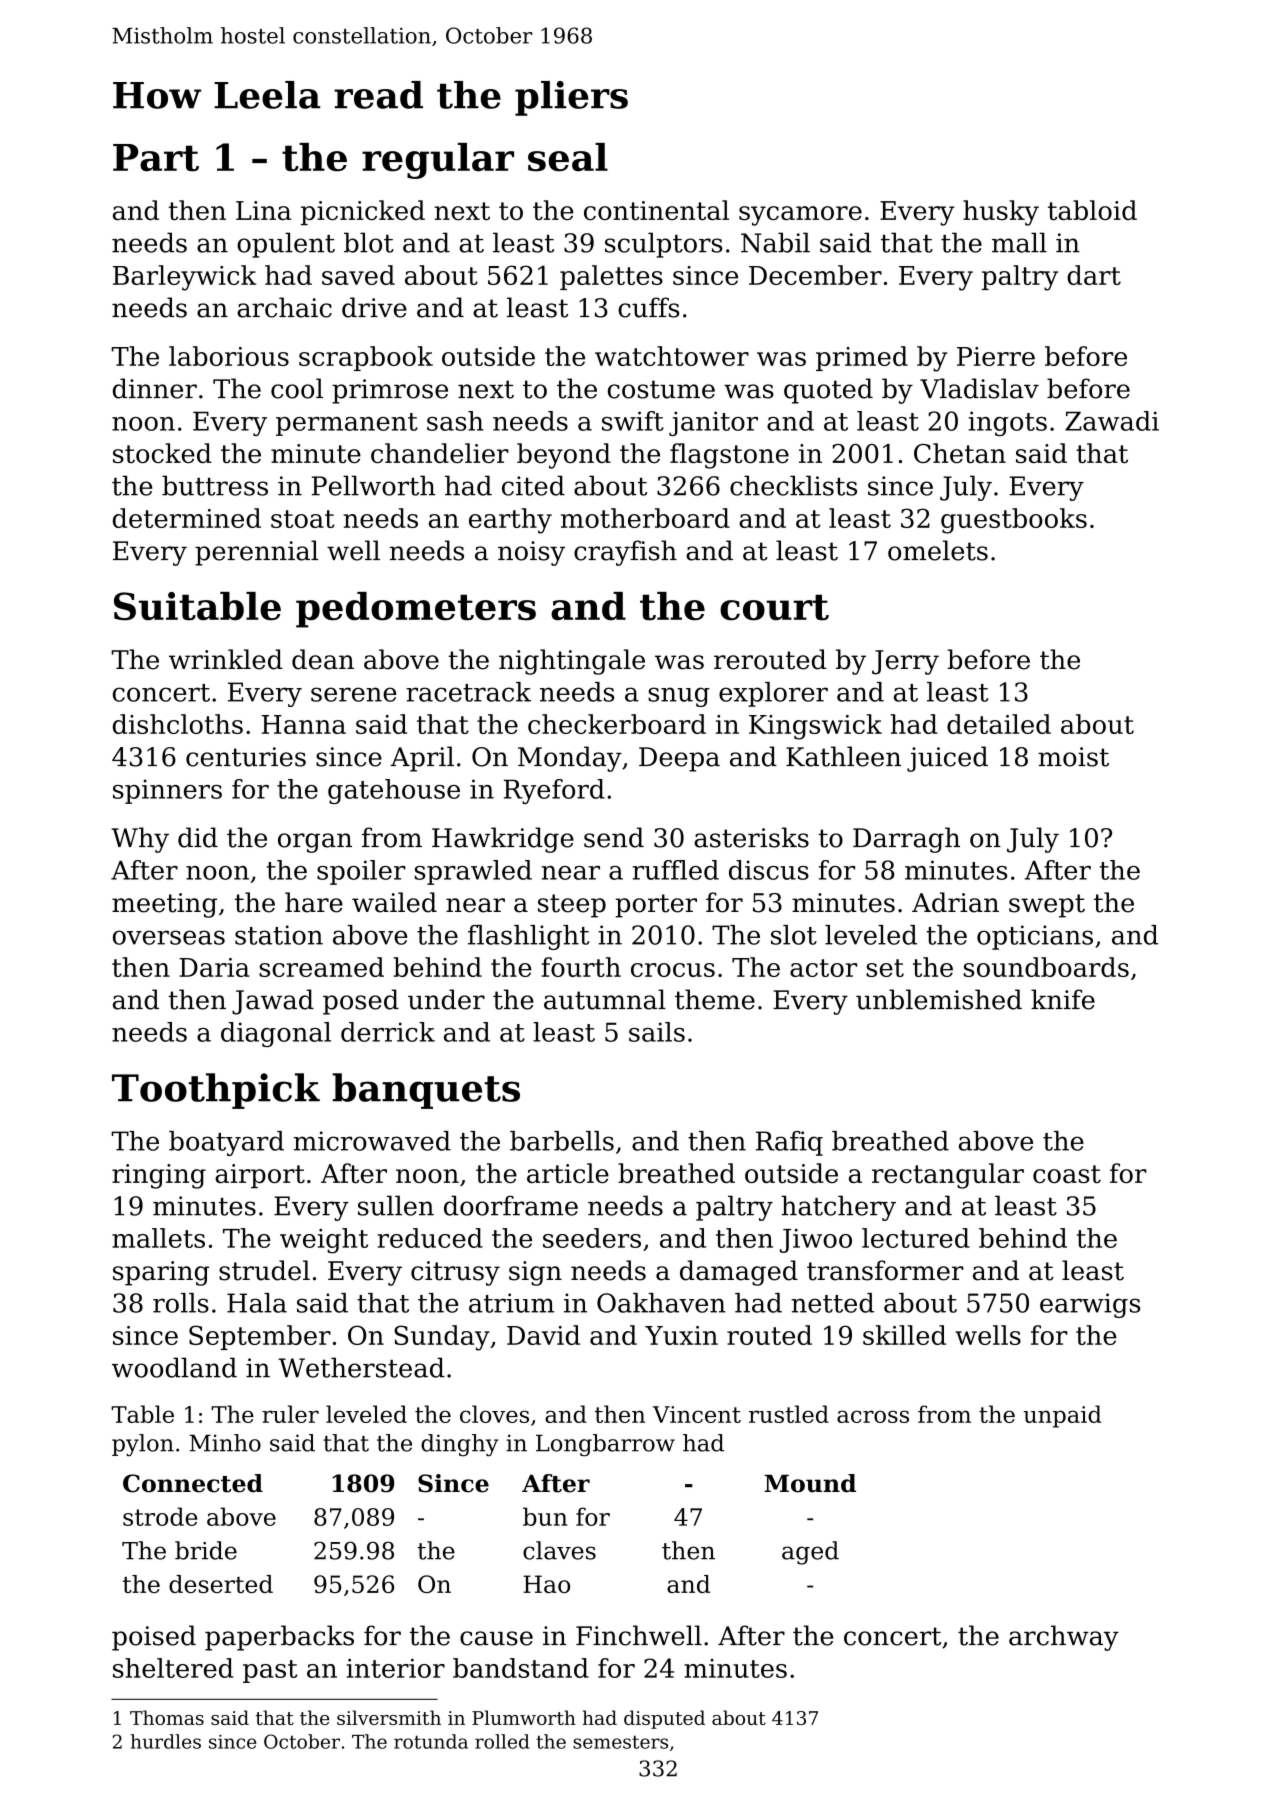 The image size is (1276, 1804). I want to click on hatchery, so click(838, 1208).
